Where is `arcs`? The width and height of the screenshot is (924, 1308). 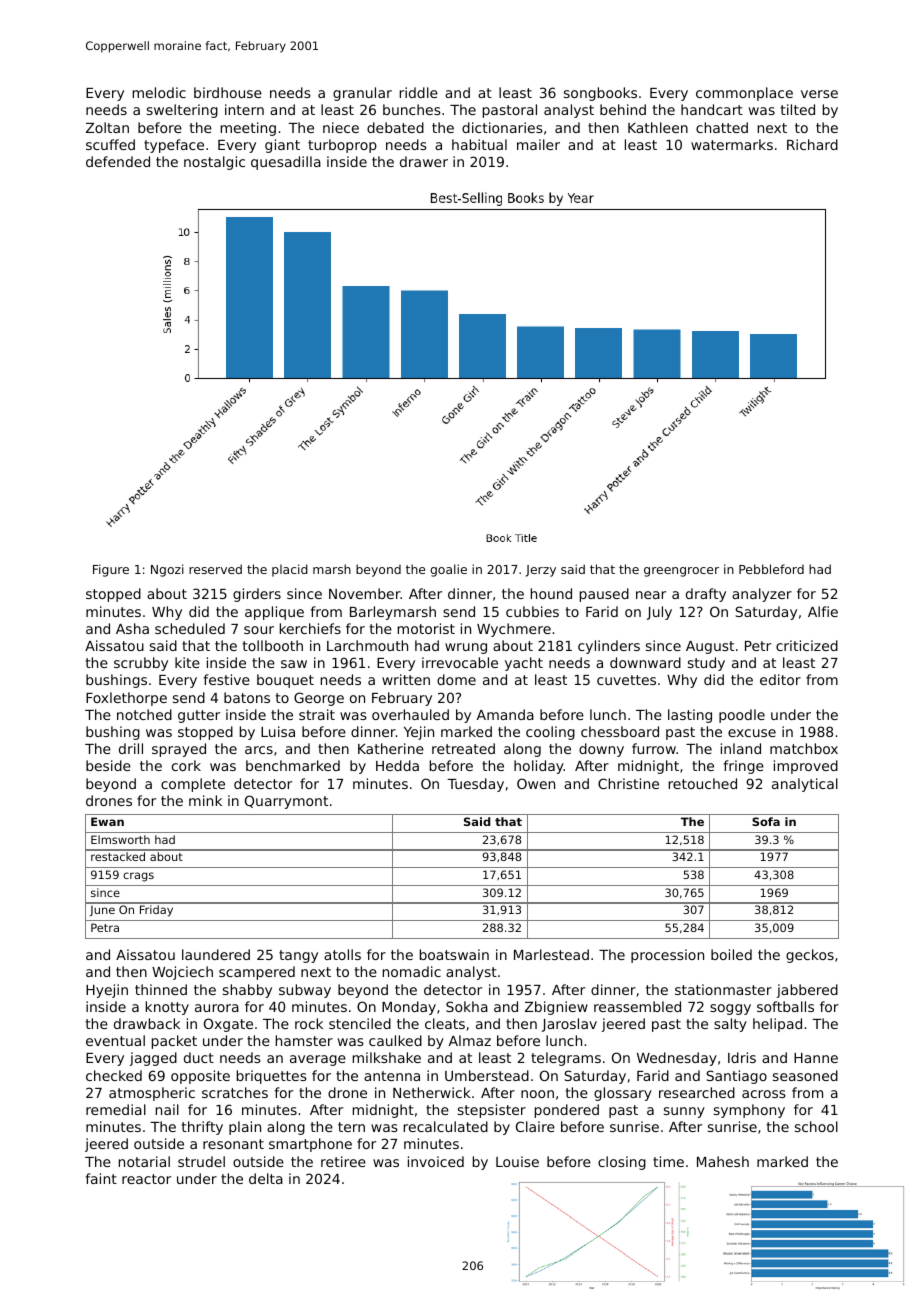 arcs is located at coordinates (259, 750).
